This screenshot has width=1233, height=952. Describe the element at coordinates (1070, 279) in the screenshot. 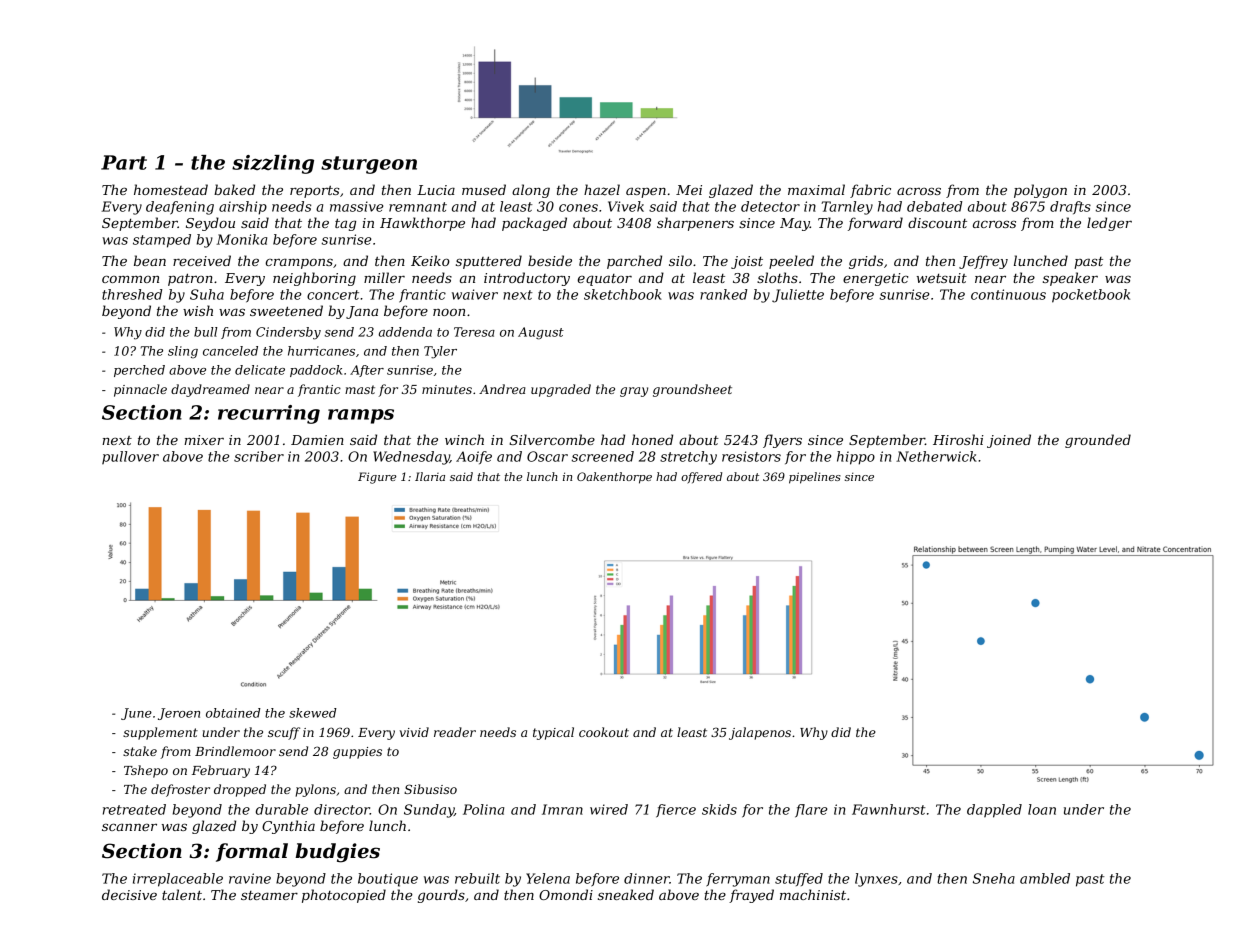

I see `speaker` at that location.
